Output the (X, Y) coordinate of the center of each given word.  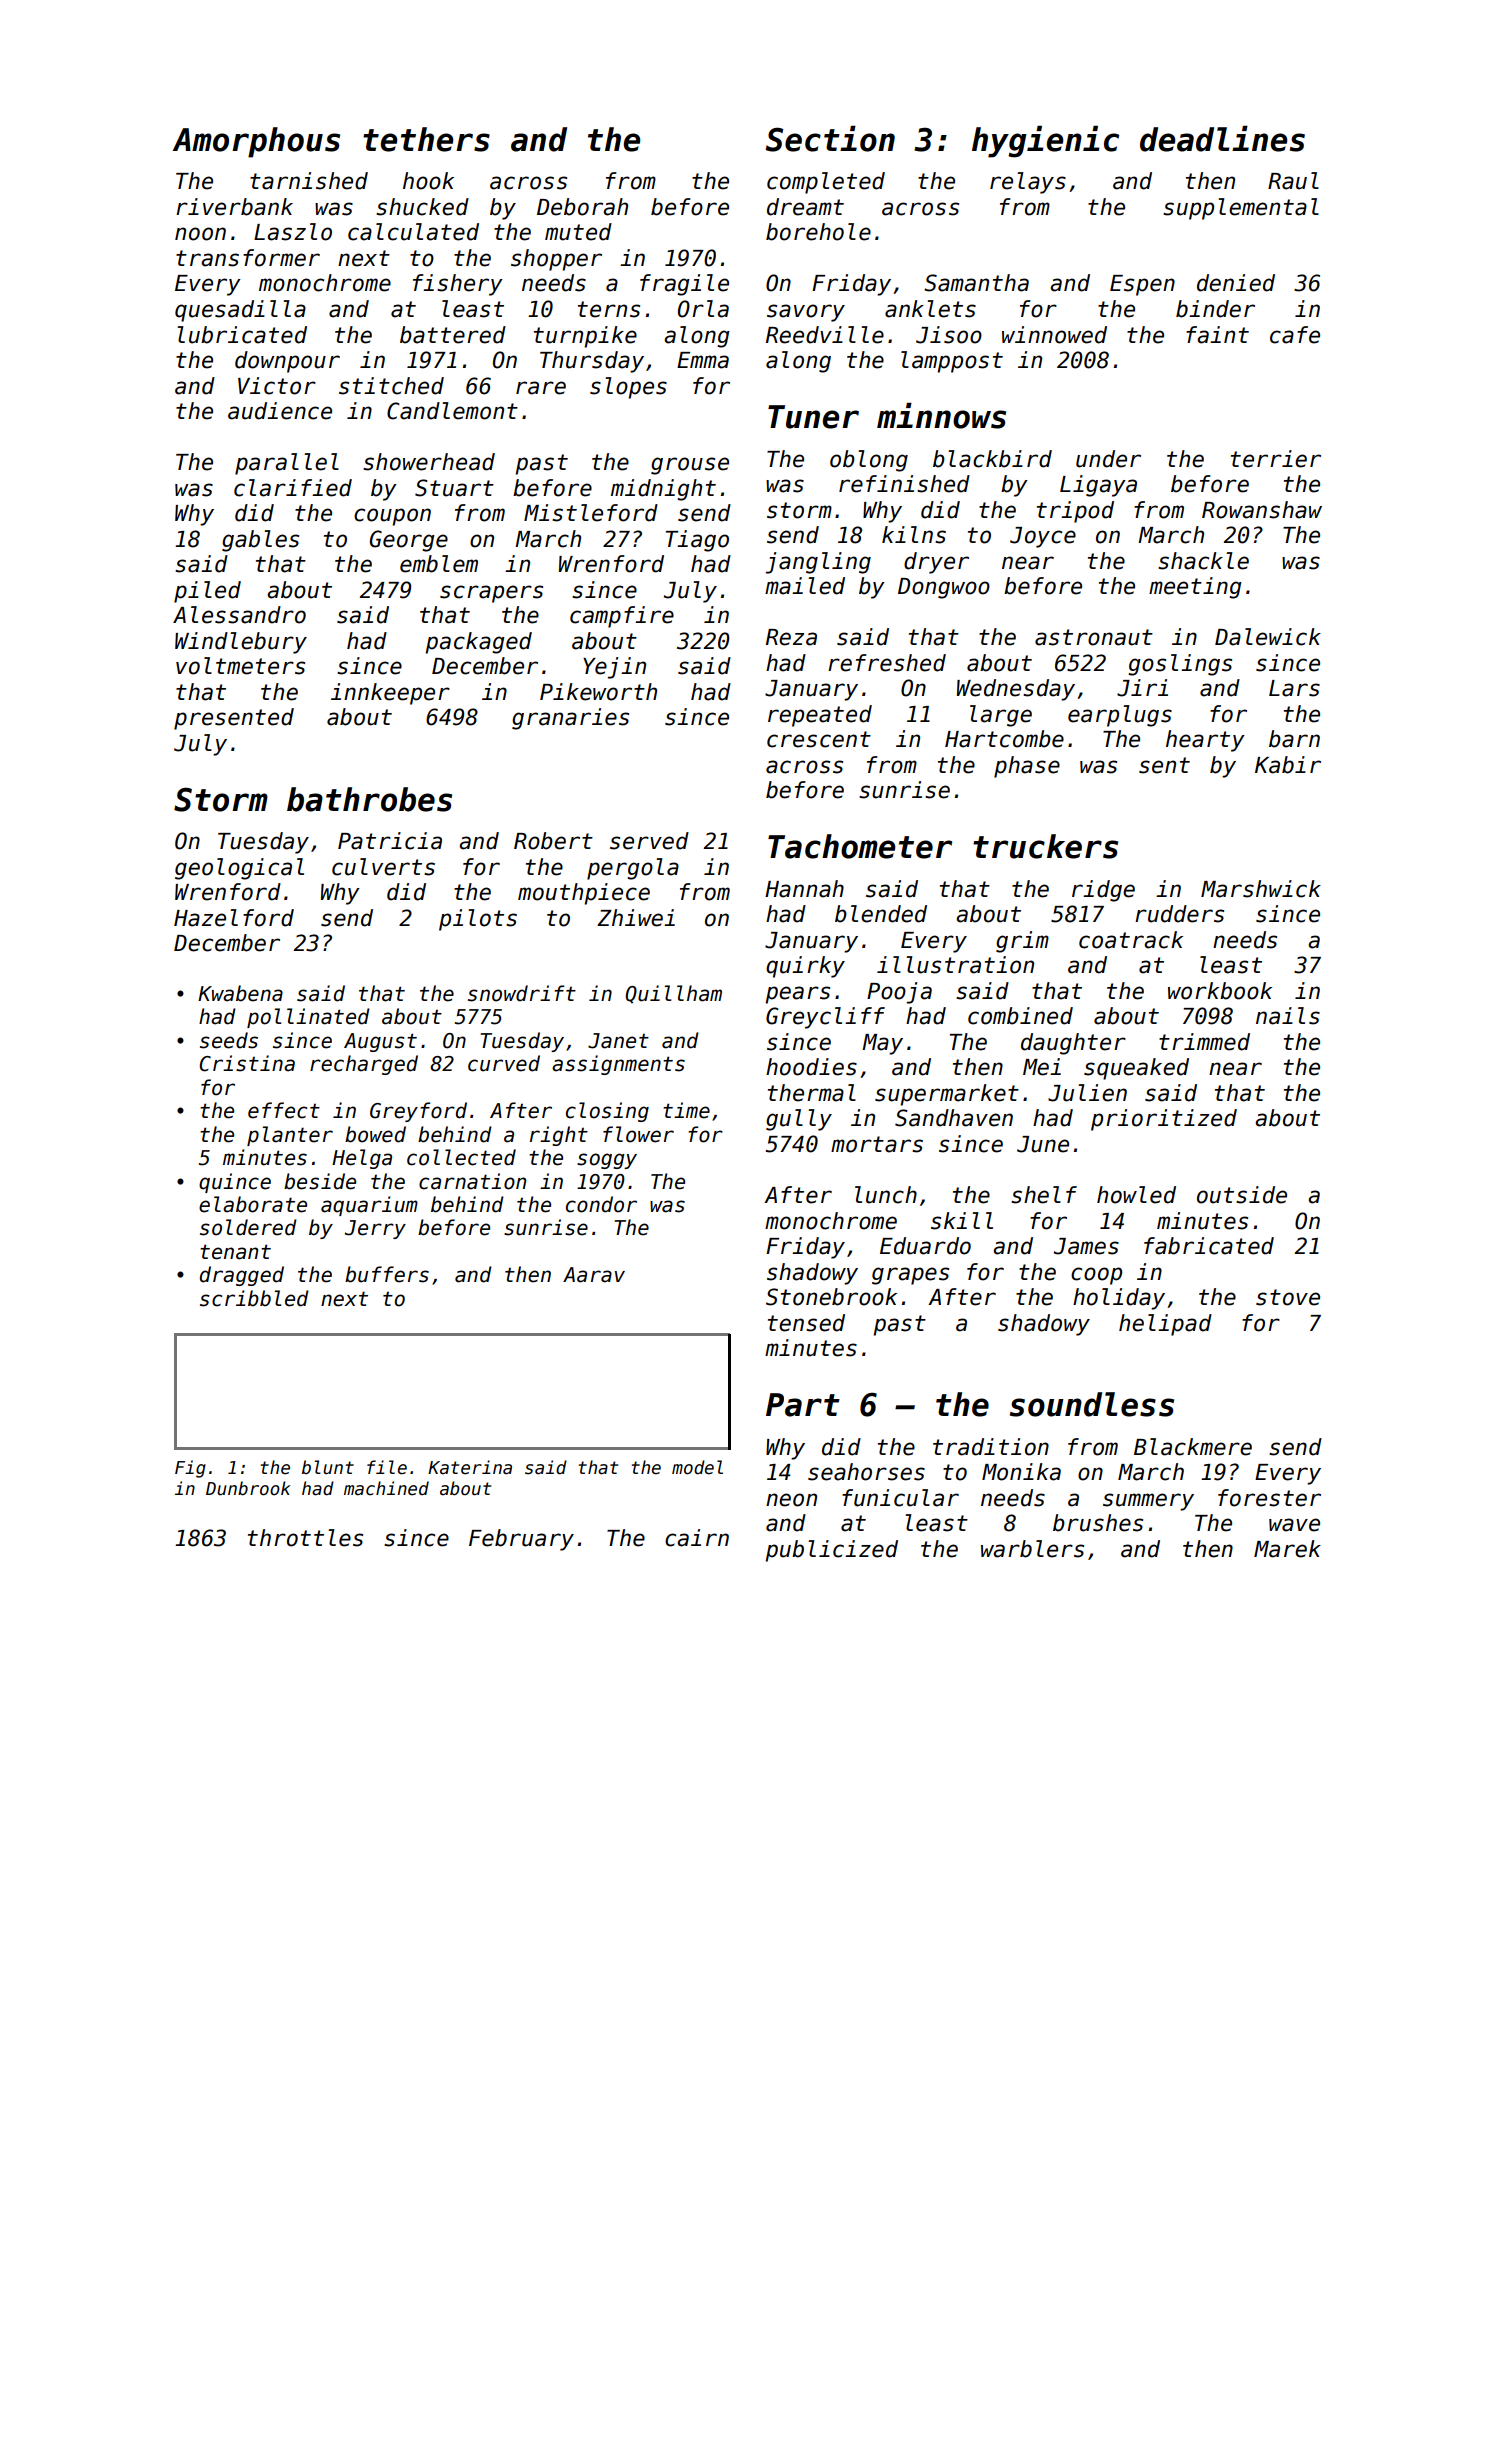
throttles (305, 1538)
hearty (1205, 741)
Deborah (582, 207)
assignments (618, 1065)
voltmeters (240, 666)
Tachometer (860, 846)
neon (791, 1500)
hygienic (1045, 142)
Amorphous (256, 142)
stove (1288, 1297)
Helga (362, 1159)
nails (1288, 1016)
